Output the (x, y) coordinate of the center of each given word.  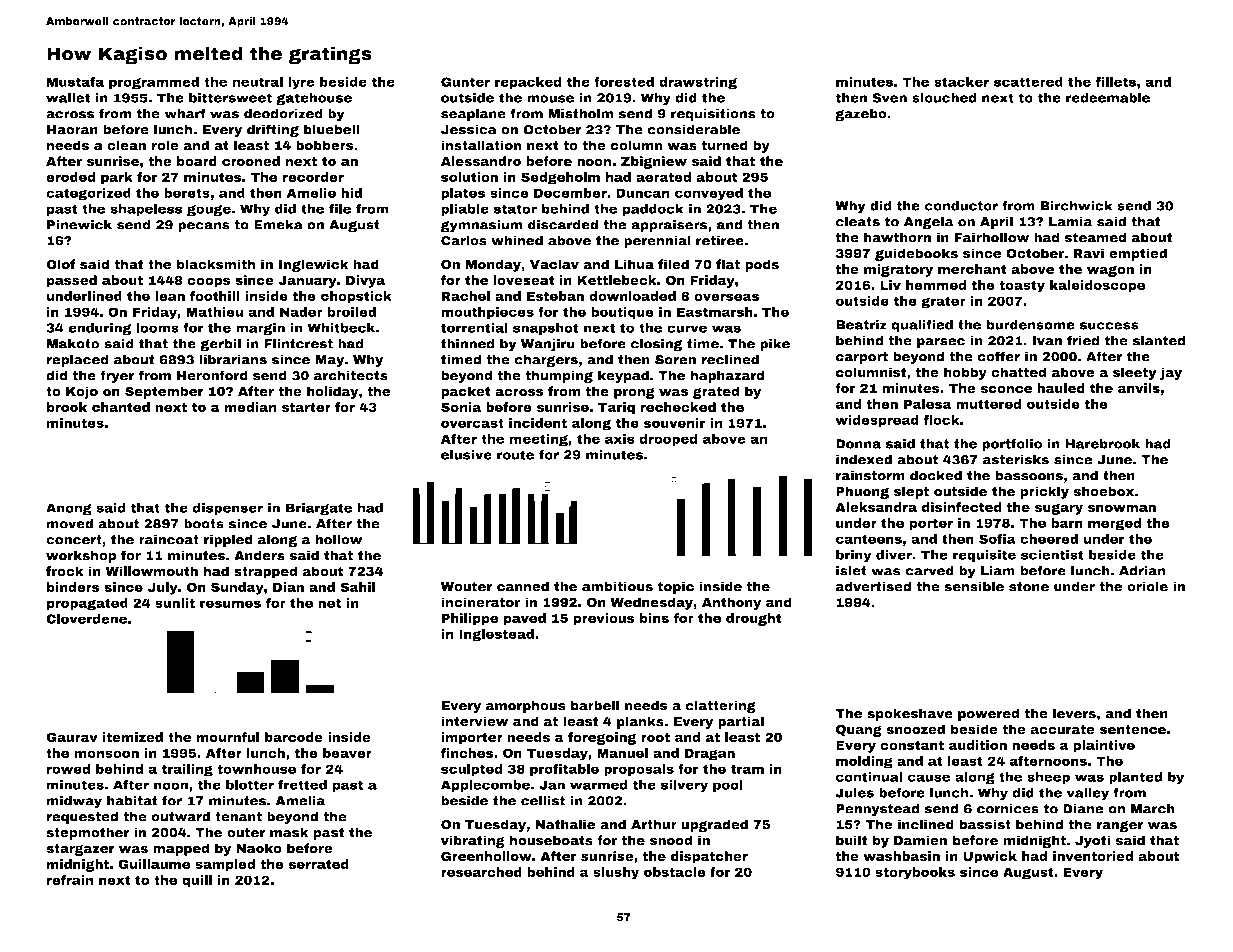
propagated (87, 604)
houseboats (551, 840)
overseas (726, 297)
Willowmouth (152, 571)
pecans (204, 227)
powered (989, 714)
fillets (1115, 82)
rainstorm (870, 475)
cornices (1008, 808)
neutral (257, 82)
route (516, 455)
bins (654, 618)
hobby (965, 373)
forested (624, 82)
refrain (69, 880)
